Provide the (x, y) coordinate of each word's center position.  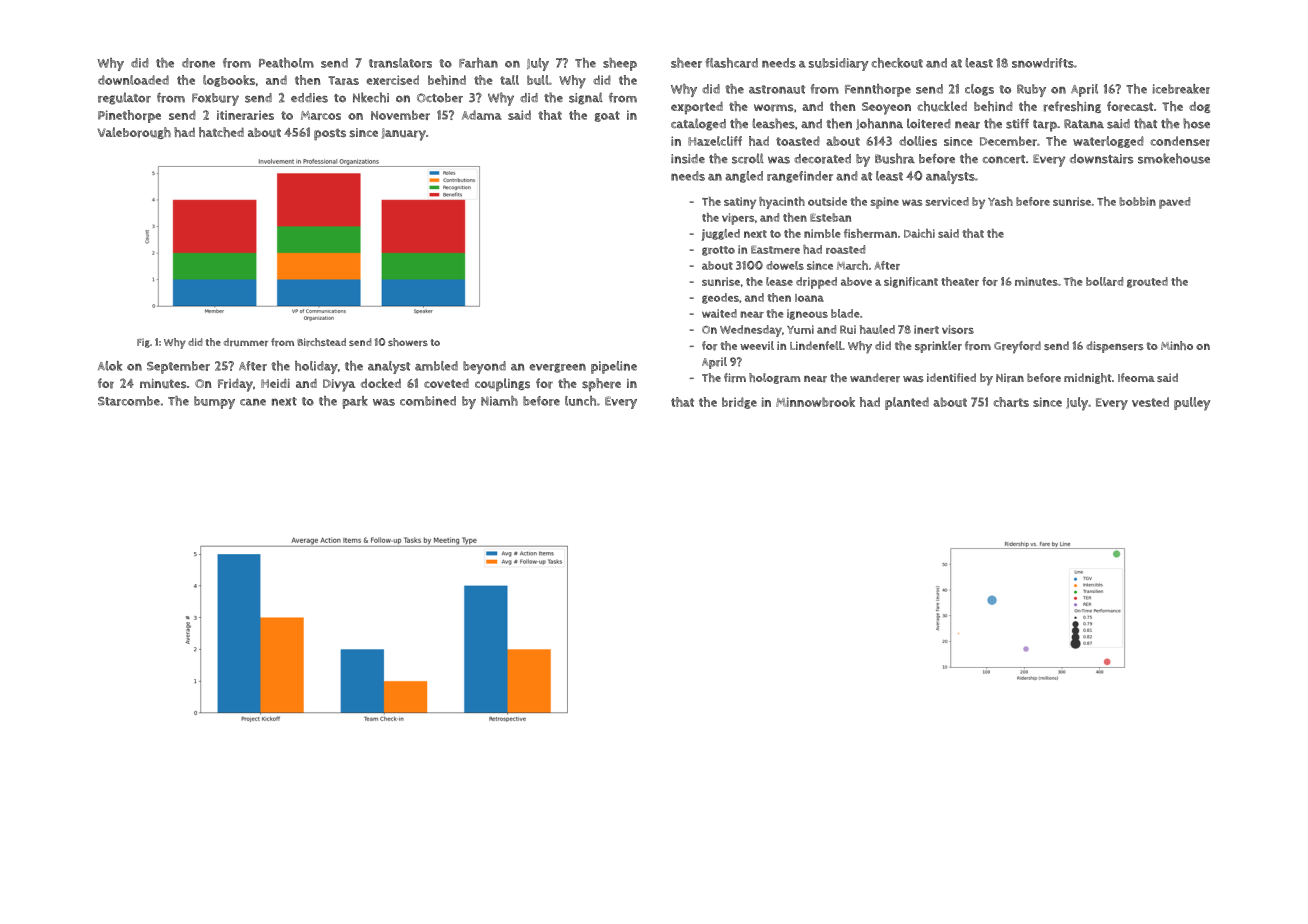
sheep (620, 64)
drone (198, 63)
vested (1150, 402)
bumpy (214, 402)
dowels (785, 265)
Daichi (919, 233)
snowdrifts (1043, 63)
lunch (580, 401)
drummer (246, 342)
